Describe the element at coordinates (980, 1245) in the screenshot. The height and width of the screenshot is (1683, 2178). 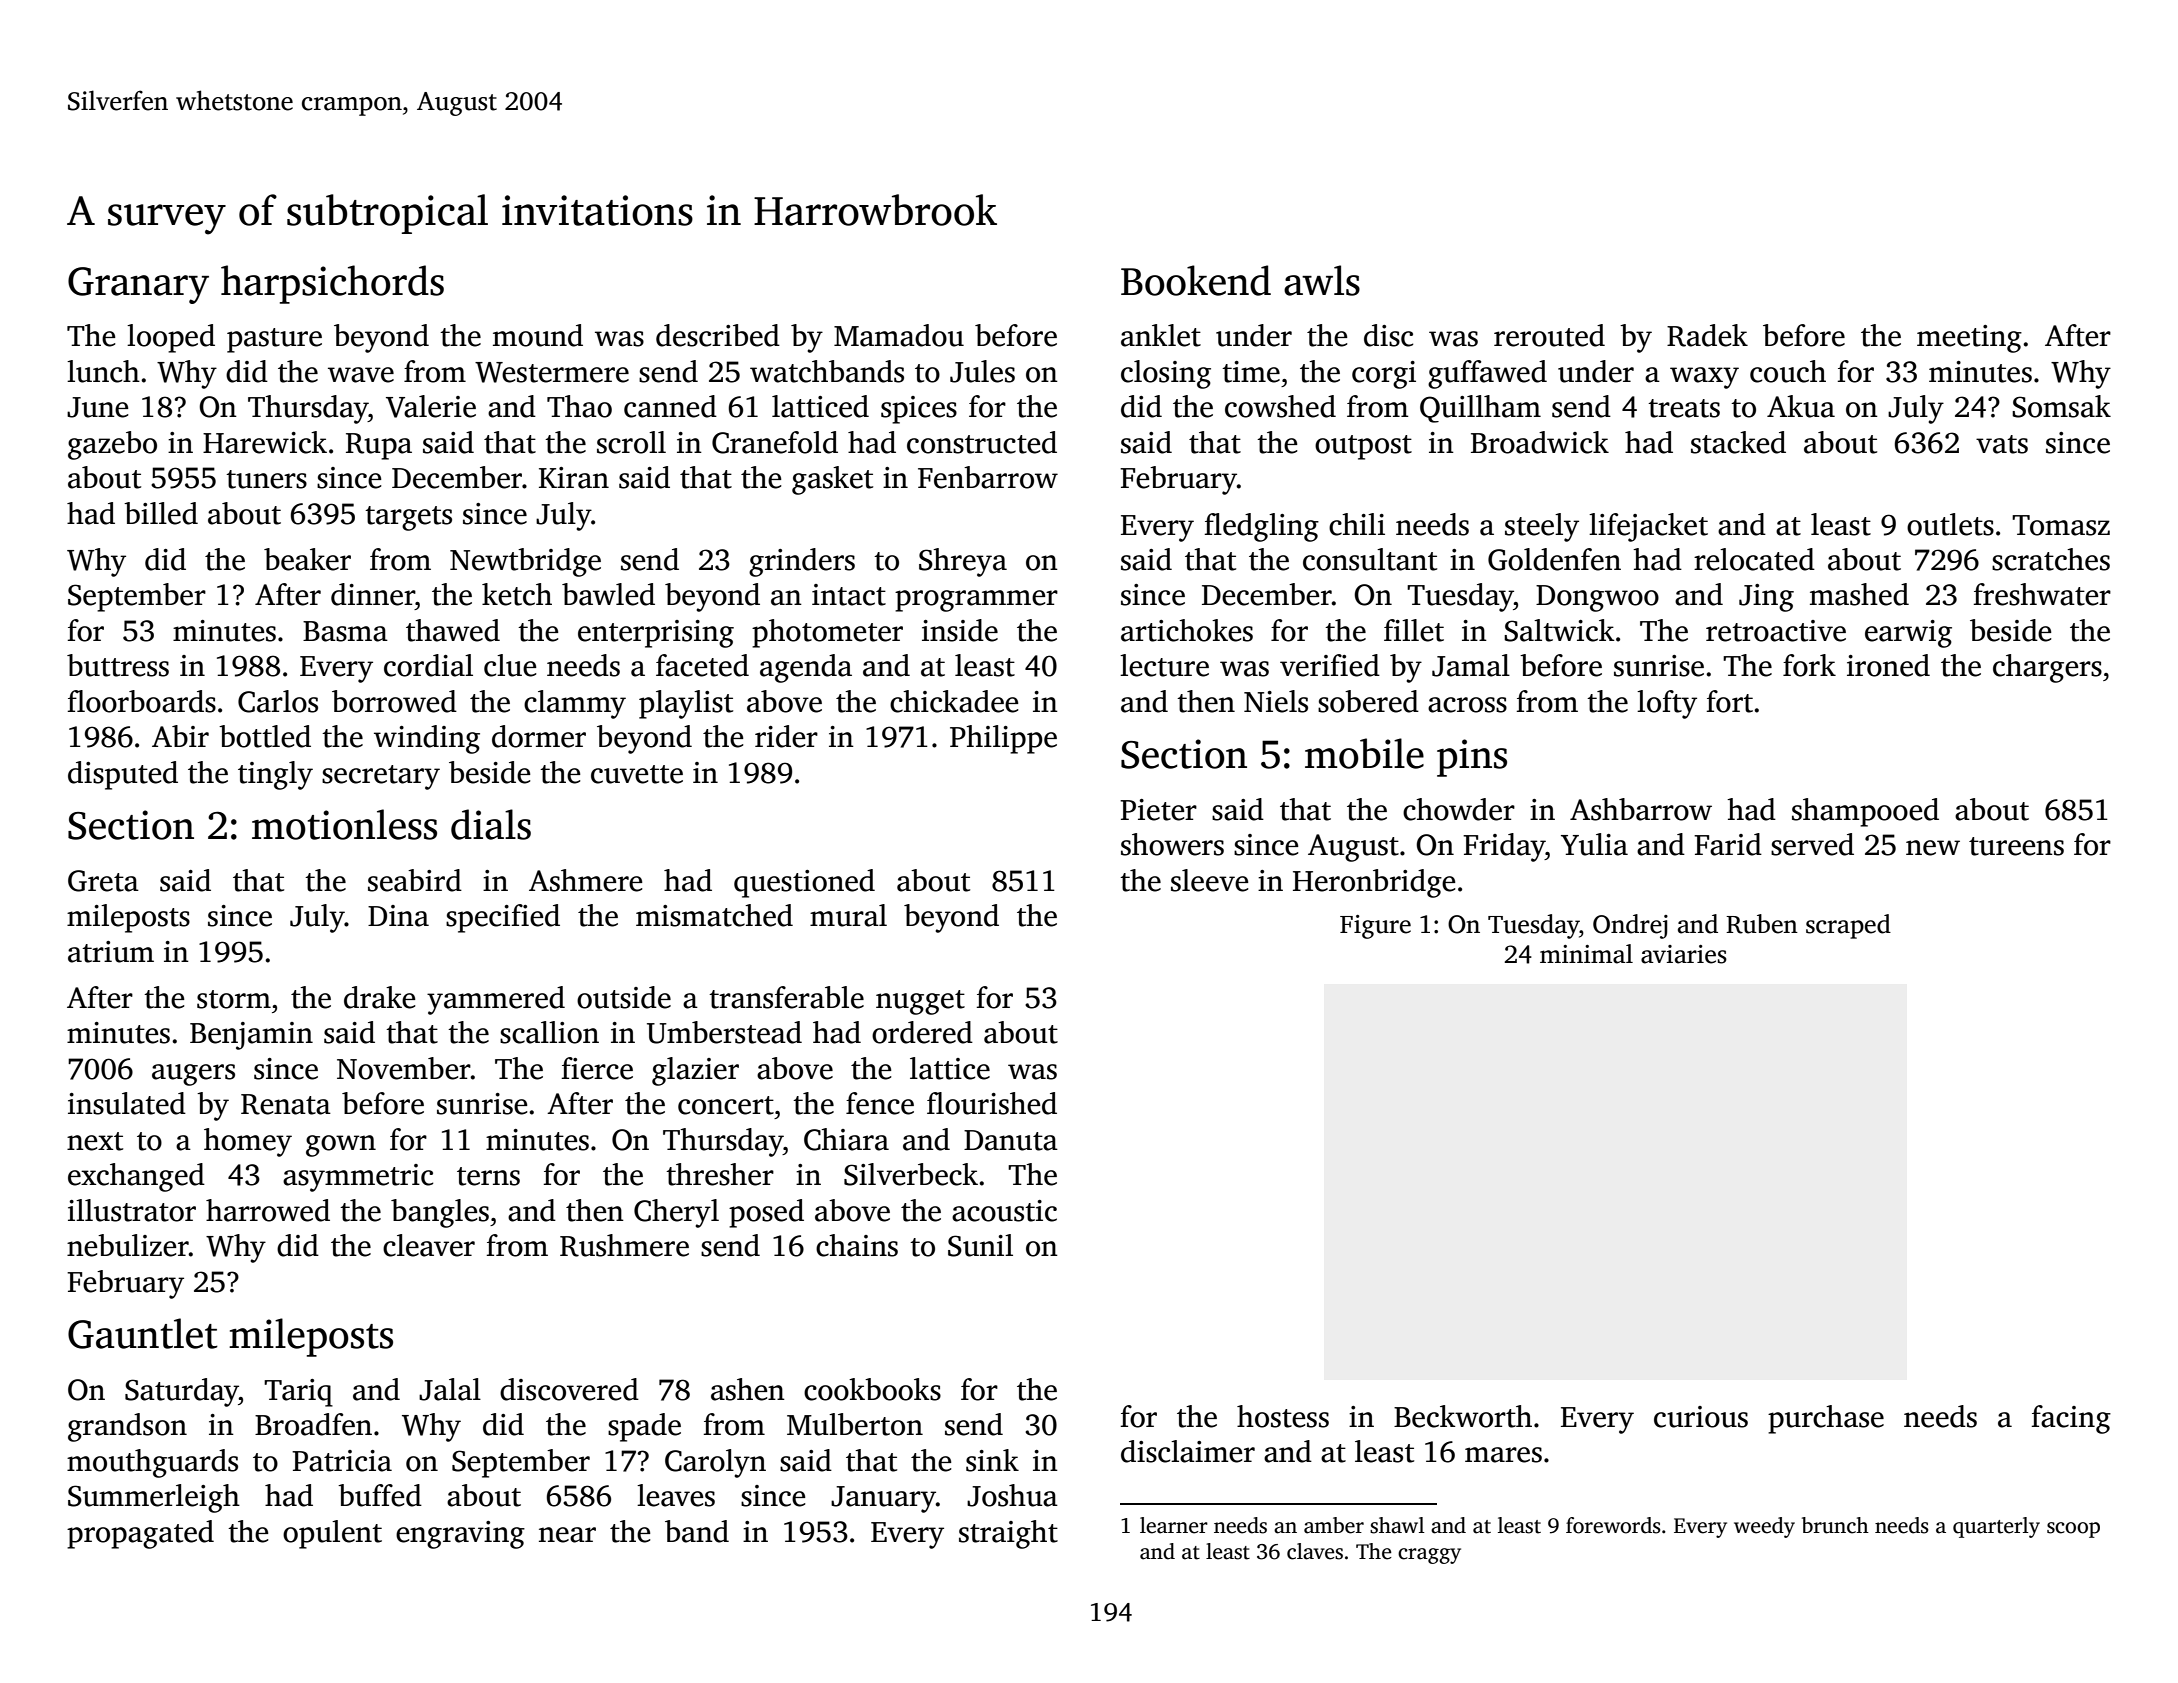
I see `Sunil` at that location.
